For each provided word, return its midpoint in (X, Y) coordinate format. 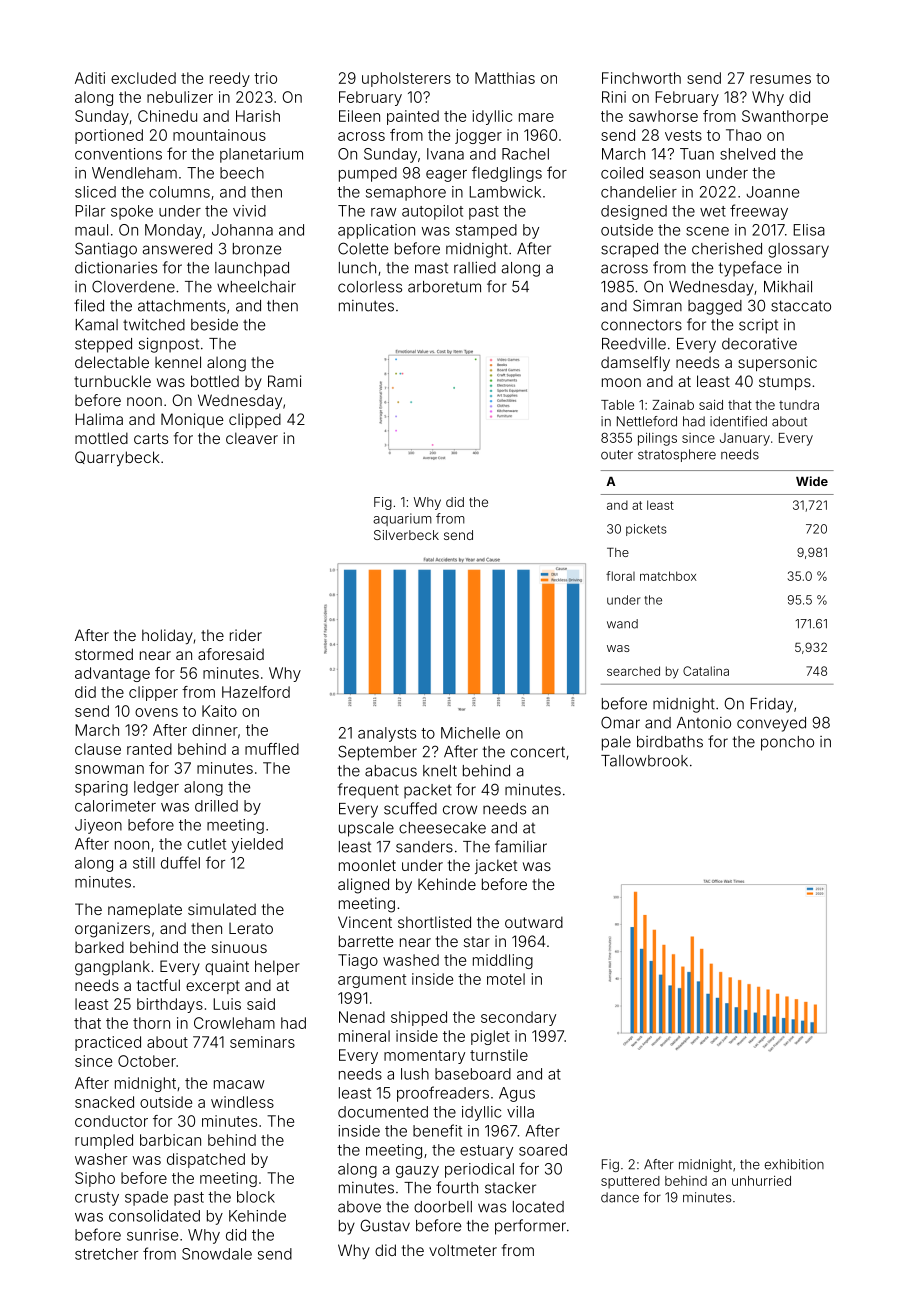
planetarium (261, 155)
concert (538, 752)
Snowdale (217, 1254)
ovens (156, 712)
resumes (780, 79)
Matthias (505, 78)
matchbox (668, 576)
